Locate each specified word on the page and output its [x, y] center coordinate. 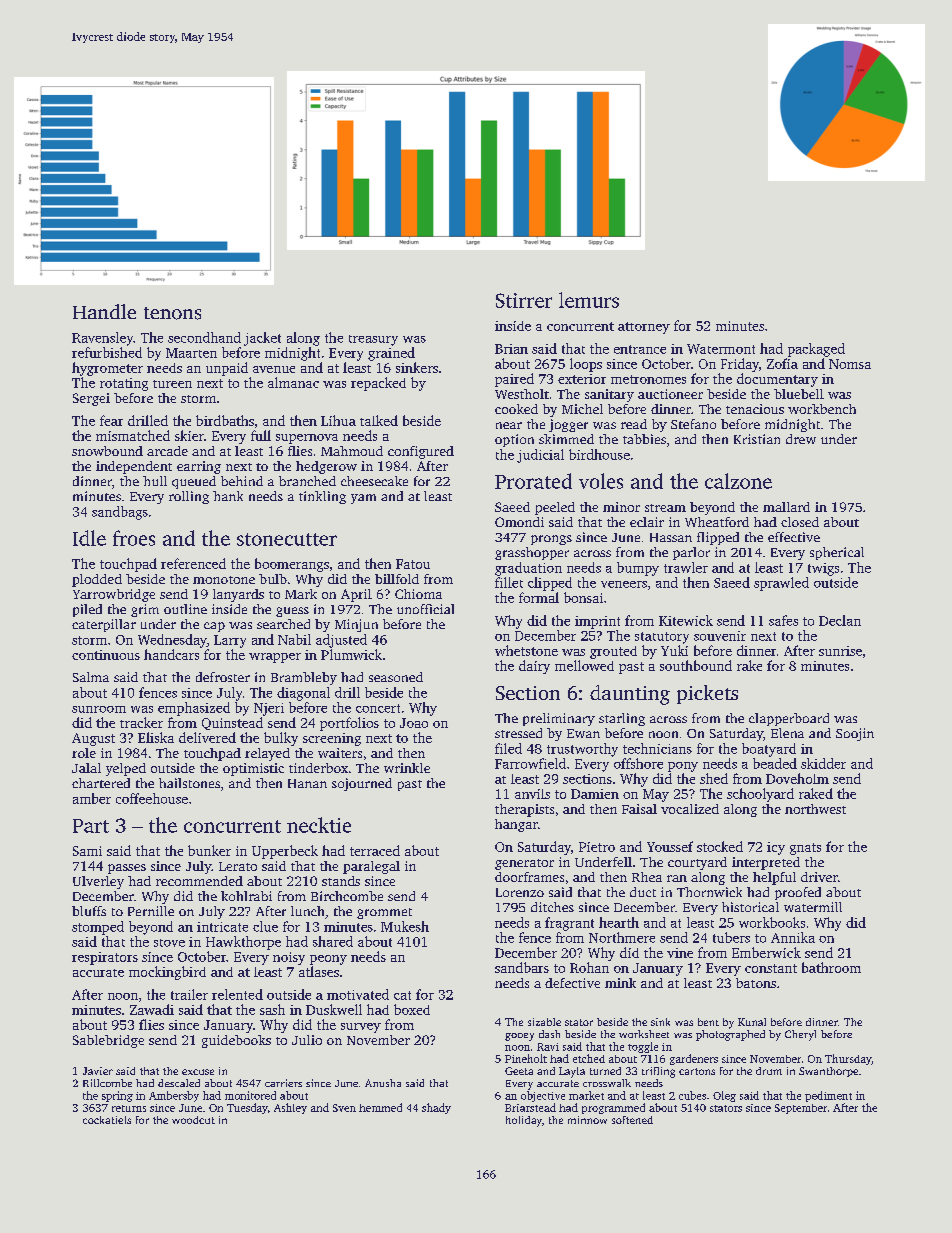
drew [801, 439]
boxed [412, 1009]
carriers [283, 1083]
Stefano [693, 424]
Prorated [533, 481]
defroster [223, 677]
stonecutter [287, 539]
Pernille [151, 911]
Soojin [855, 734]
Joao [414, 723]
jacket [262, 339]
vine [680, 953]
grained [391, 354]
